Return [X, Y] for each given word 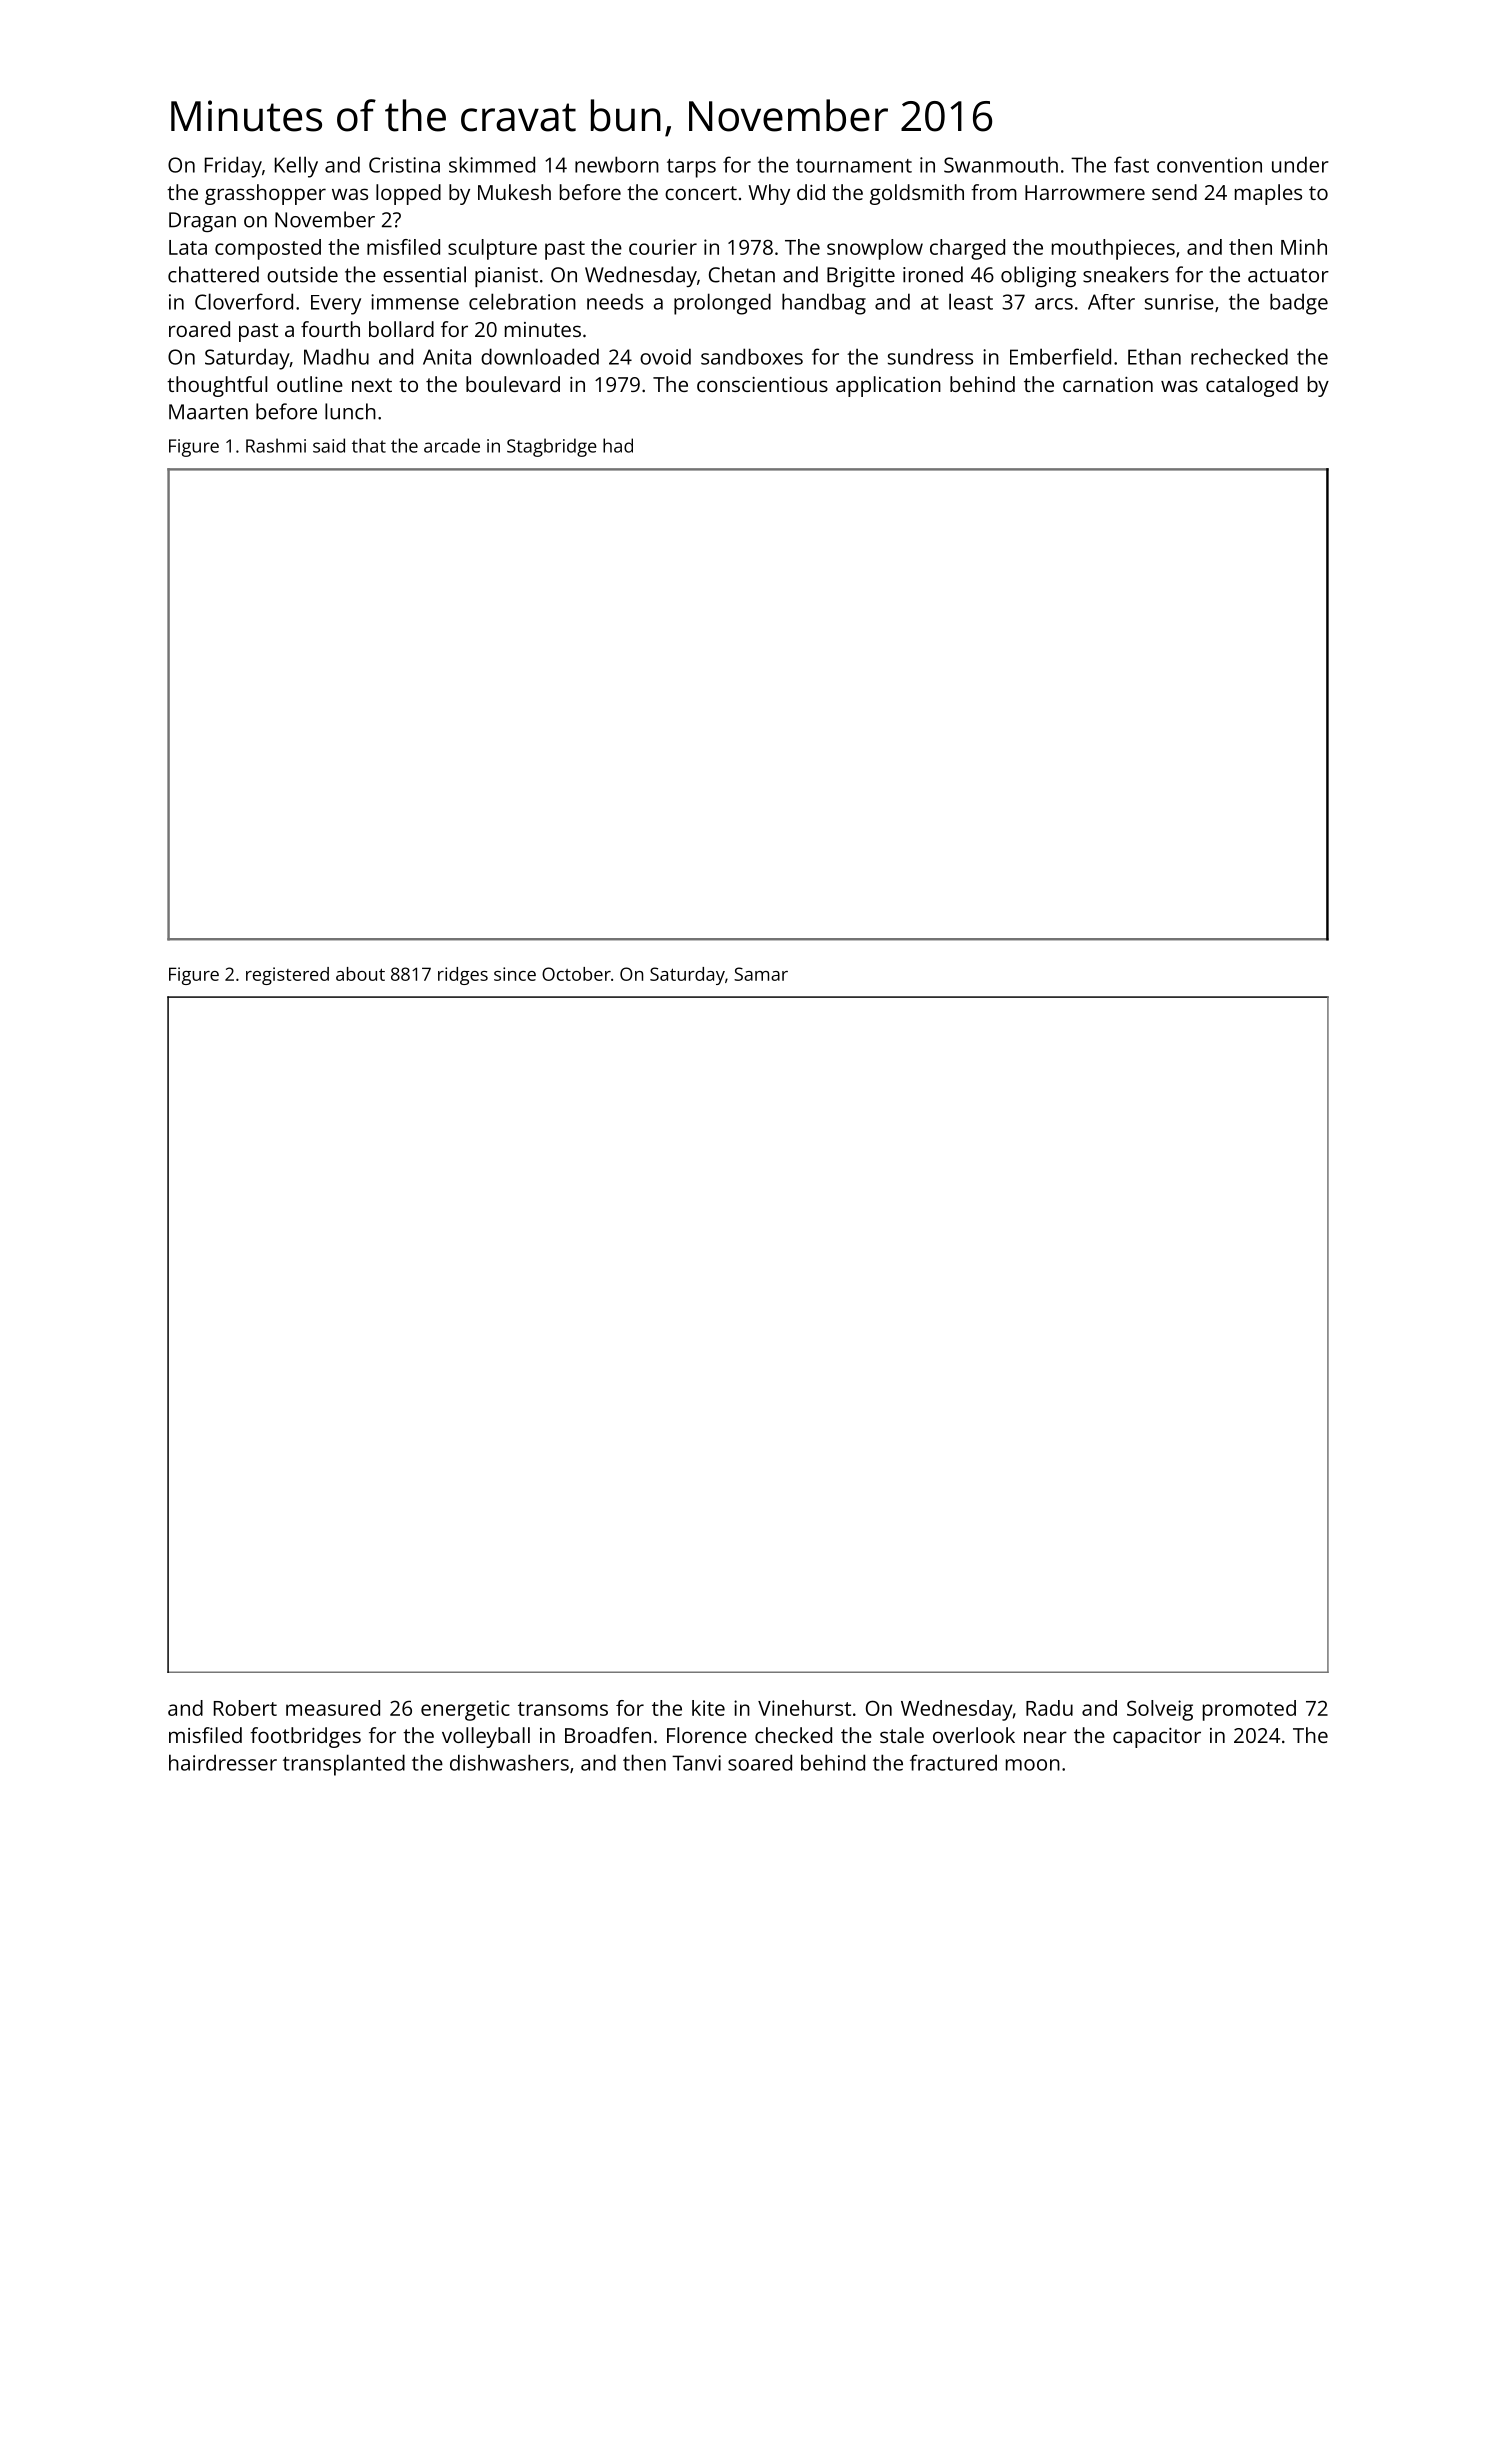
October [576, 974]
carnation [1108, 384]
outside [302, 274]
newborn [617, 164]
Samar [761, 974]
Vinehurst [804, 1708]
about [360, 974]
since [515, 974]
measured [333, 1708]
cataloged [1252, 386]
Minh [1304, 247]
